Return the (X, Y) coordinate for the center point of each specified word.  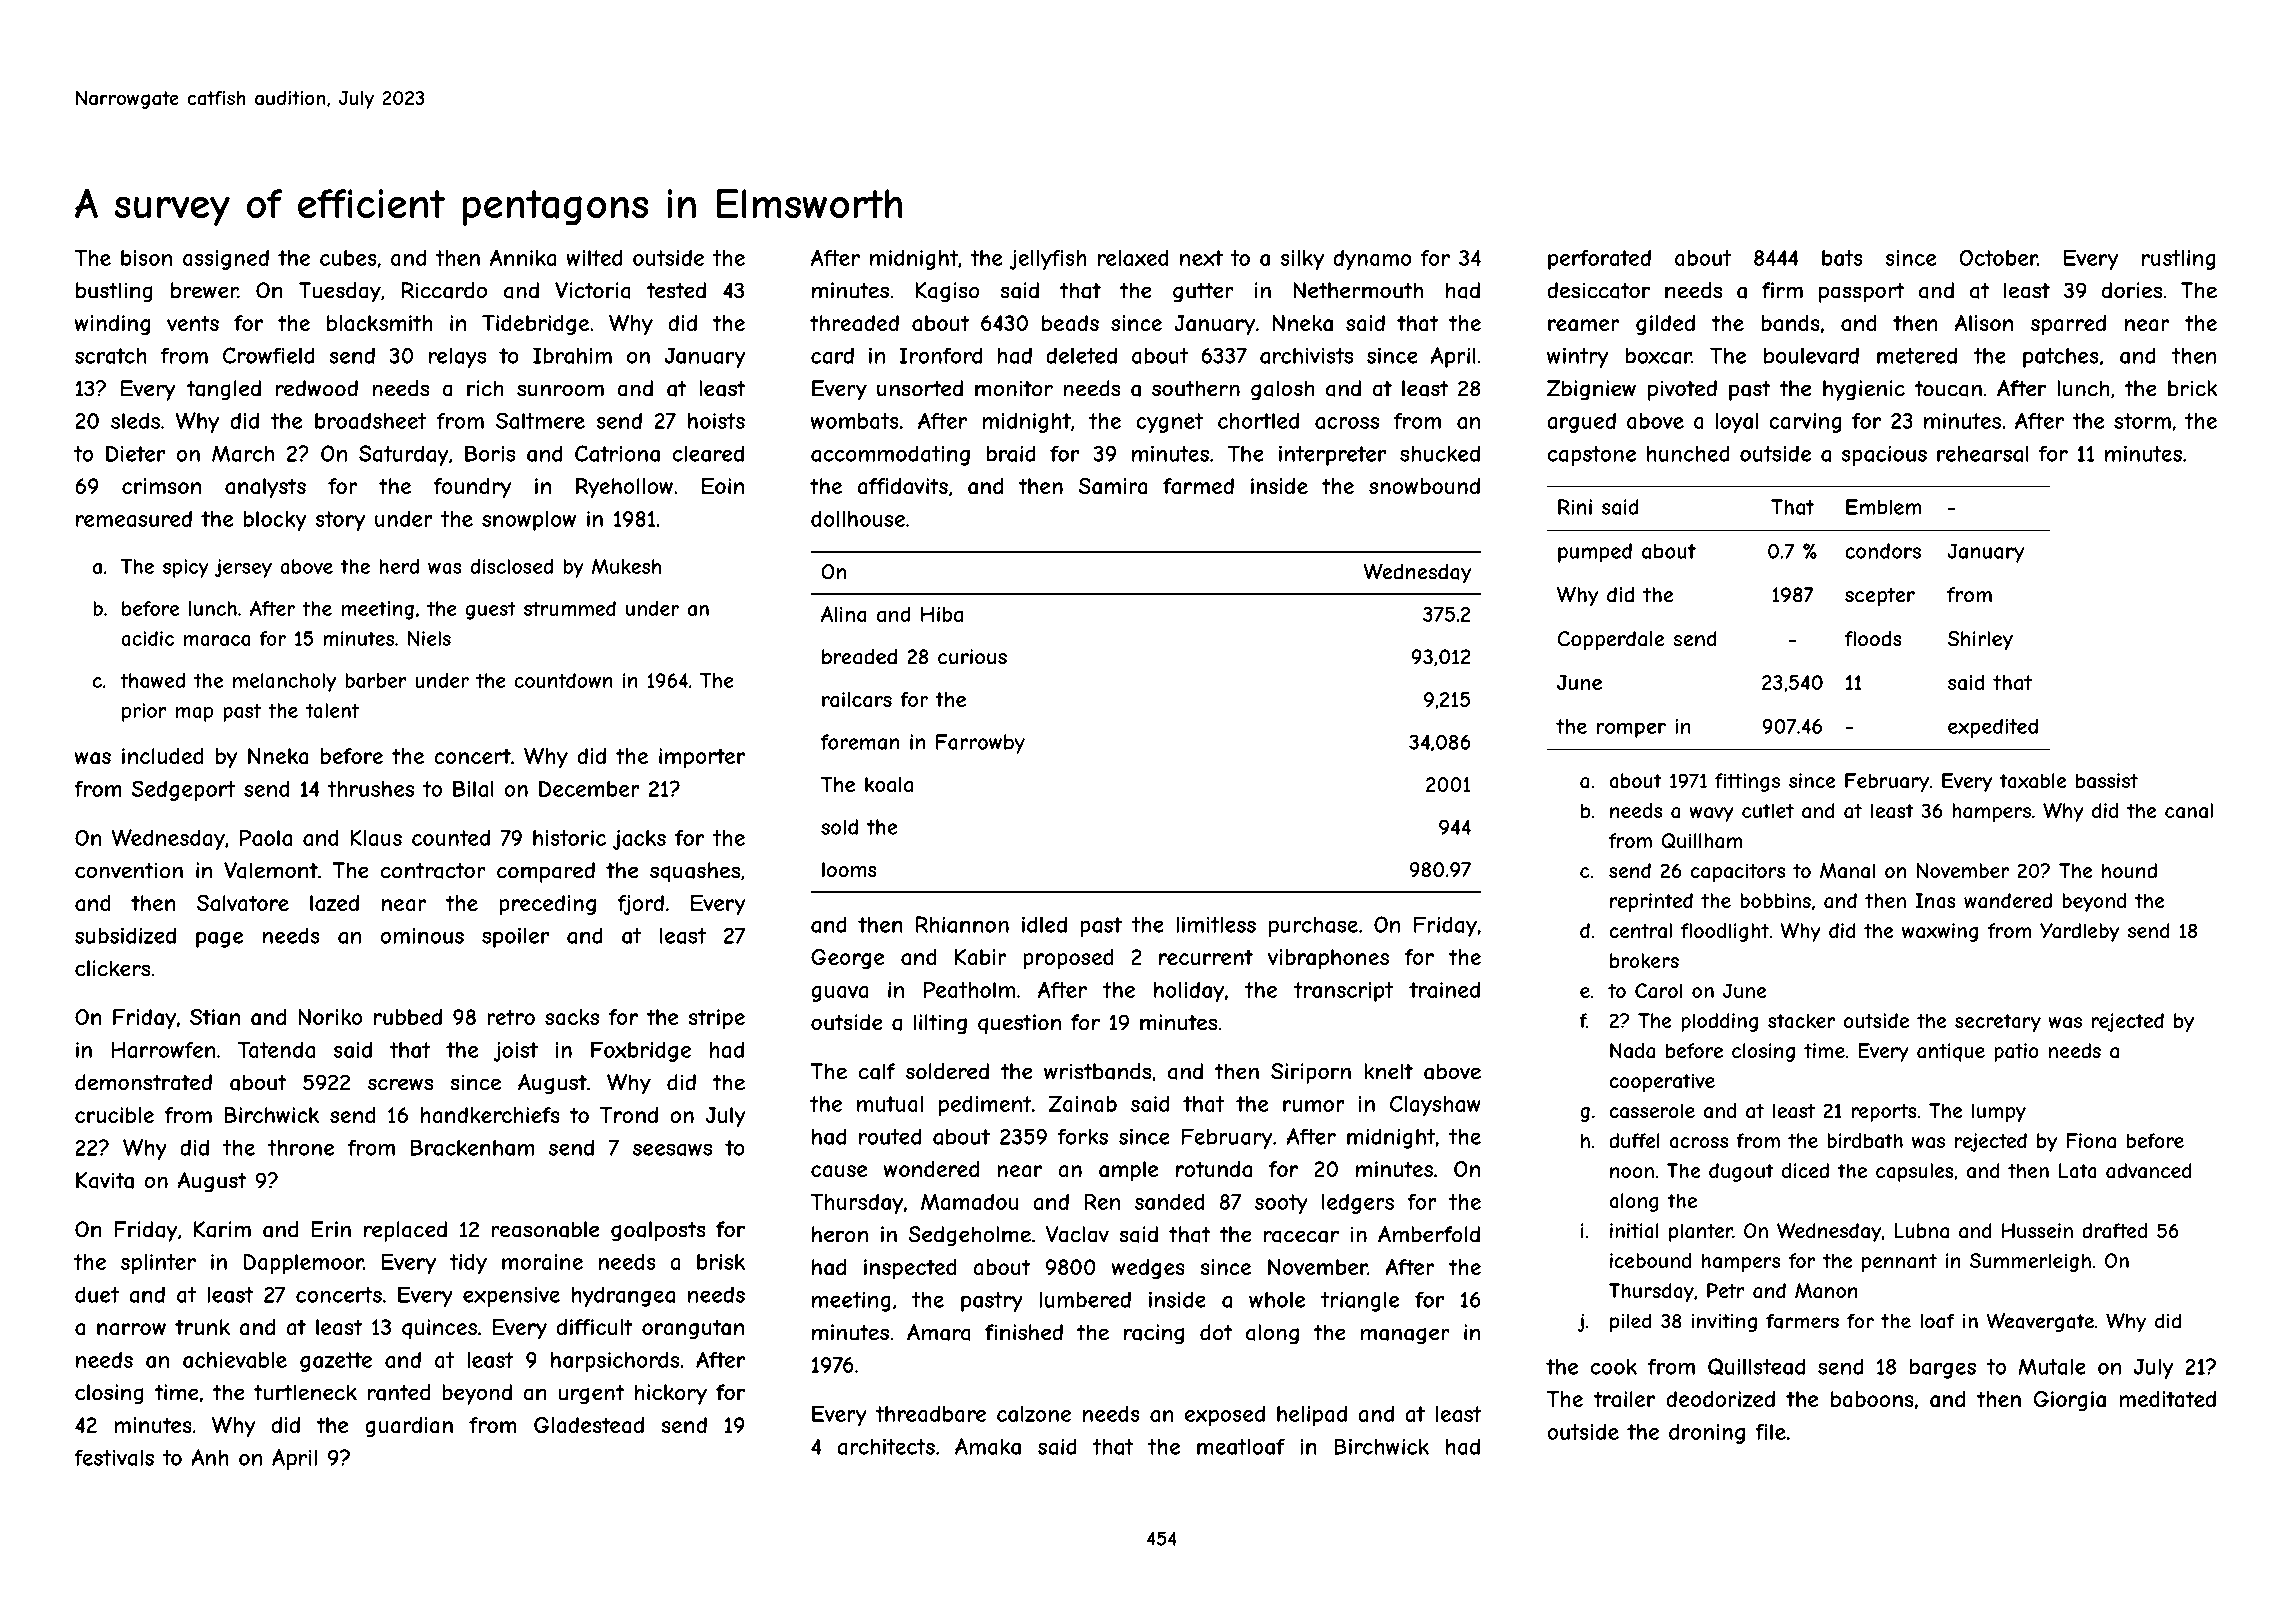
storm (2142, 421)
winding (112, 325)
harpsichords (615, 1362)
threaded (854, 323)
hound (2129, 870)
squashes (695, 872)
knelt (1388, 1071)
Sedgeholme (970, 1236)
